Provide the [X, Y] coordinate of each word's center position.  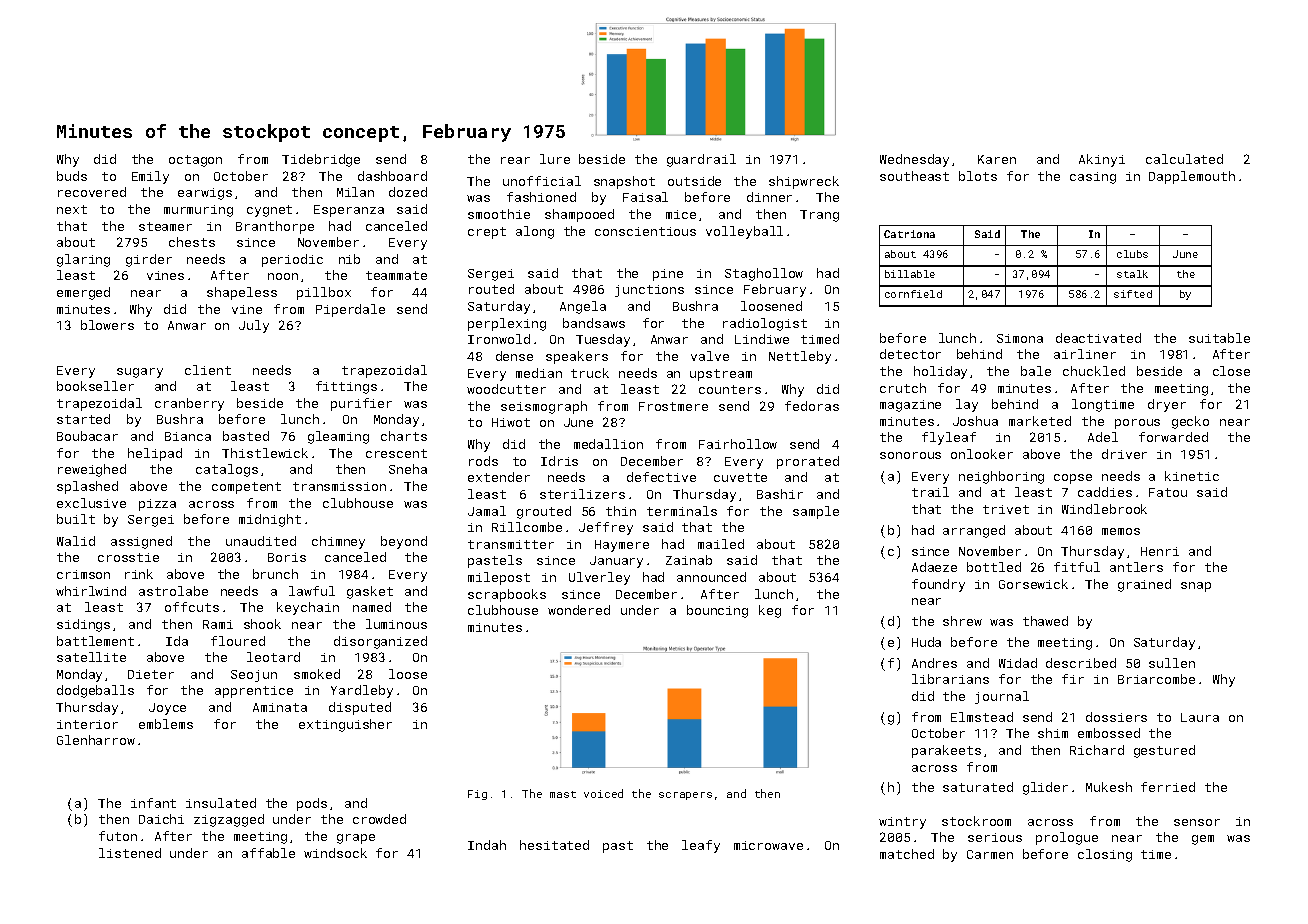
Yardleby [362, 691]
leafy [701, 846]
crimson [83, 574]
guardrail [701, 160]
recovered [92, 192]
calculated [1184, 159]
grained [1144, 585]
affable [268, 853]
